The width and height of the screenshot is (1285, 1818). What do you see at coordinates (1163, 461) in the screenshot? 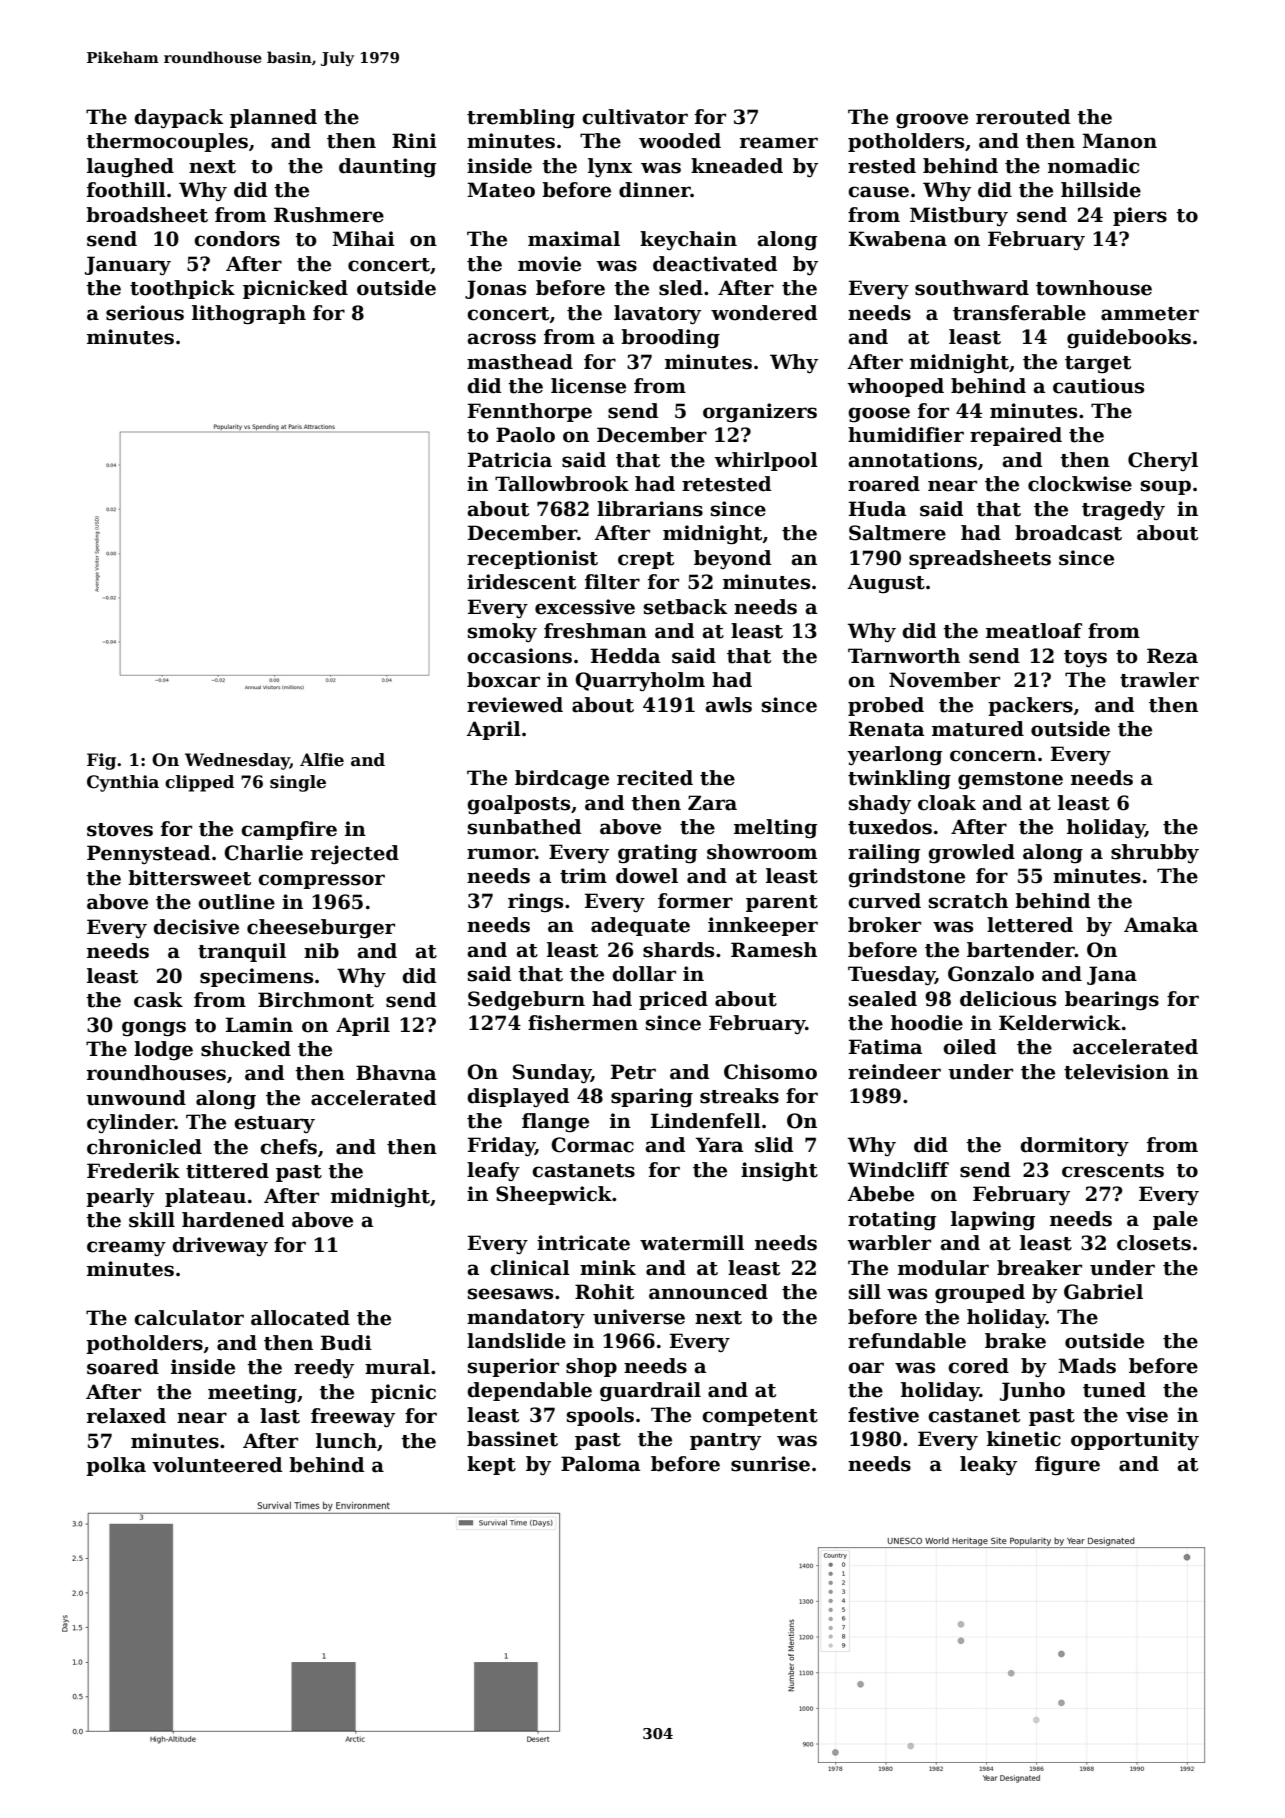
I see `Cheryl` at bounding box center [1163, 461].
